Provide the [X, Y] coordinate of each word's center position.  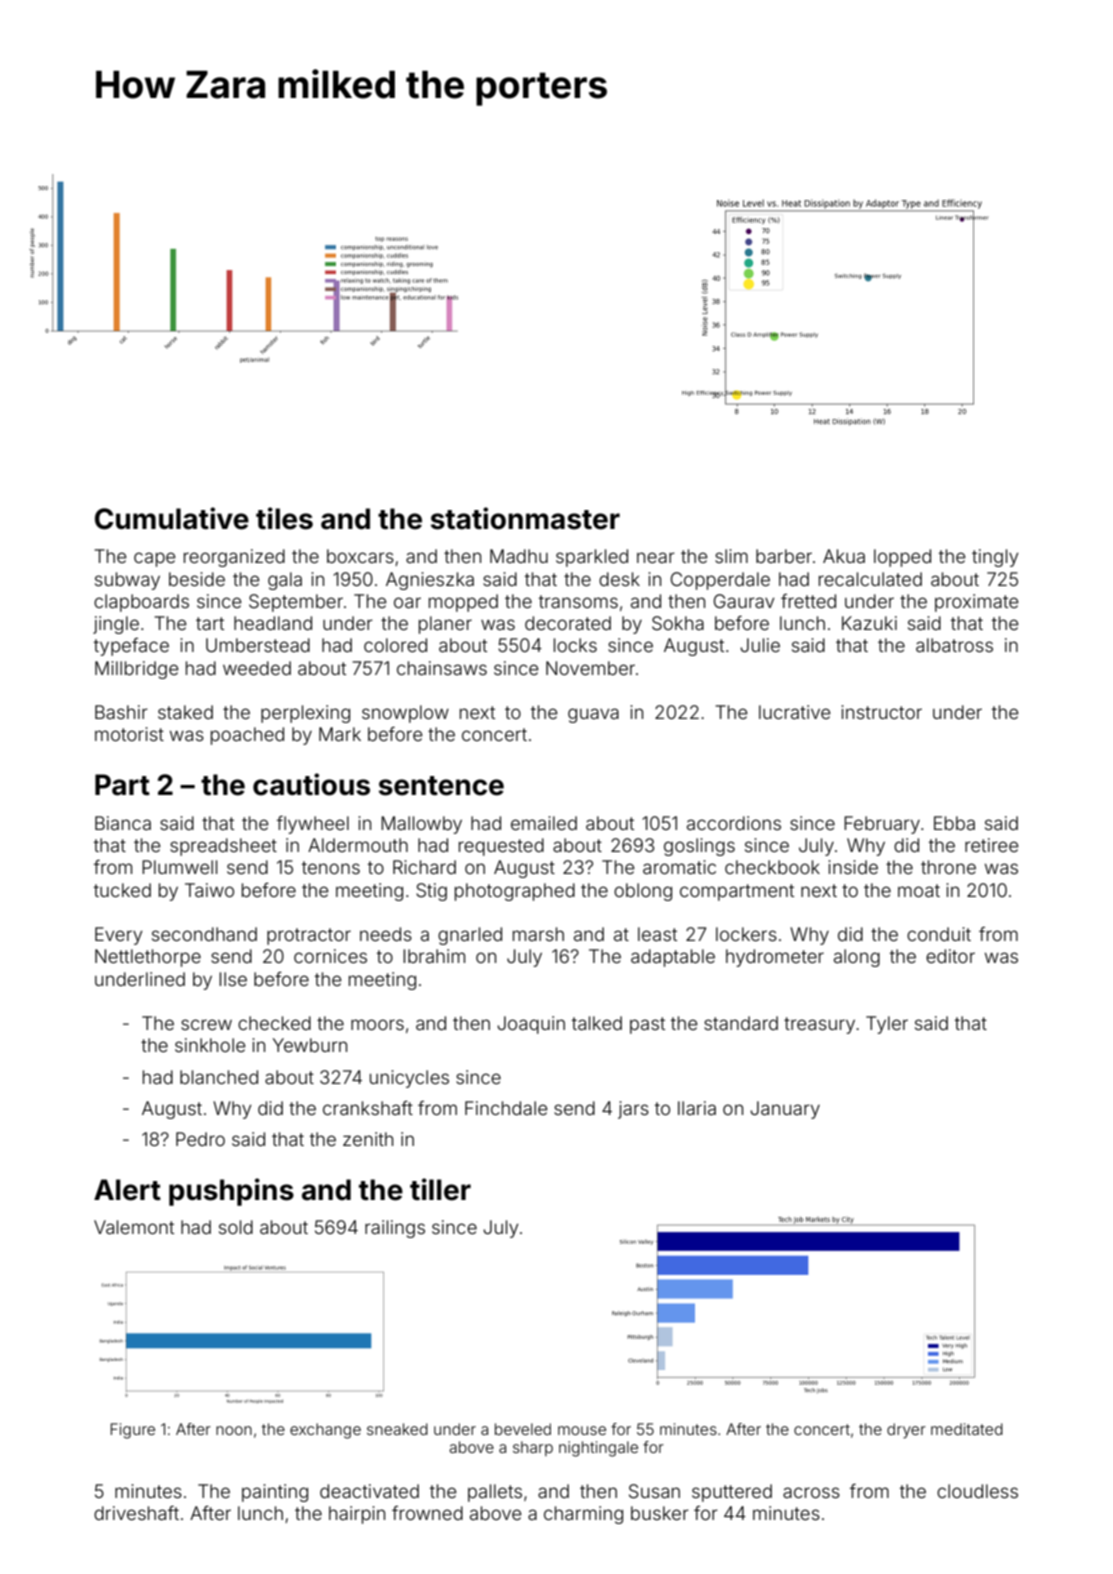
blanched [219, 1077]
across [811, 1492]
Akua [844, 556]
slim [731, 556]
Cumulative [172, 518]
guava [593, 715]
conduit [939, 934]
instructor [881, 712]
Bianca [123, 823]
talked [597, 1023]
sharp [533, 1448]
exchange [325, 1431]
